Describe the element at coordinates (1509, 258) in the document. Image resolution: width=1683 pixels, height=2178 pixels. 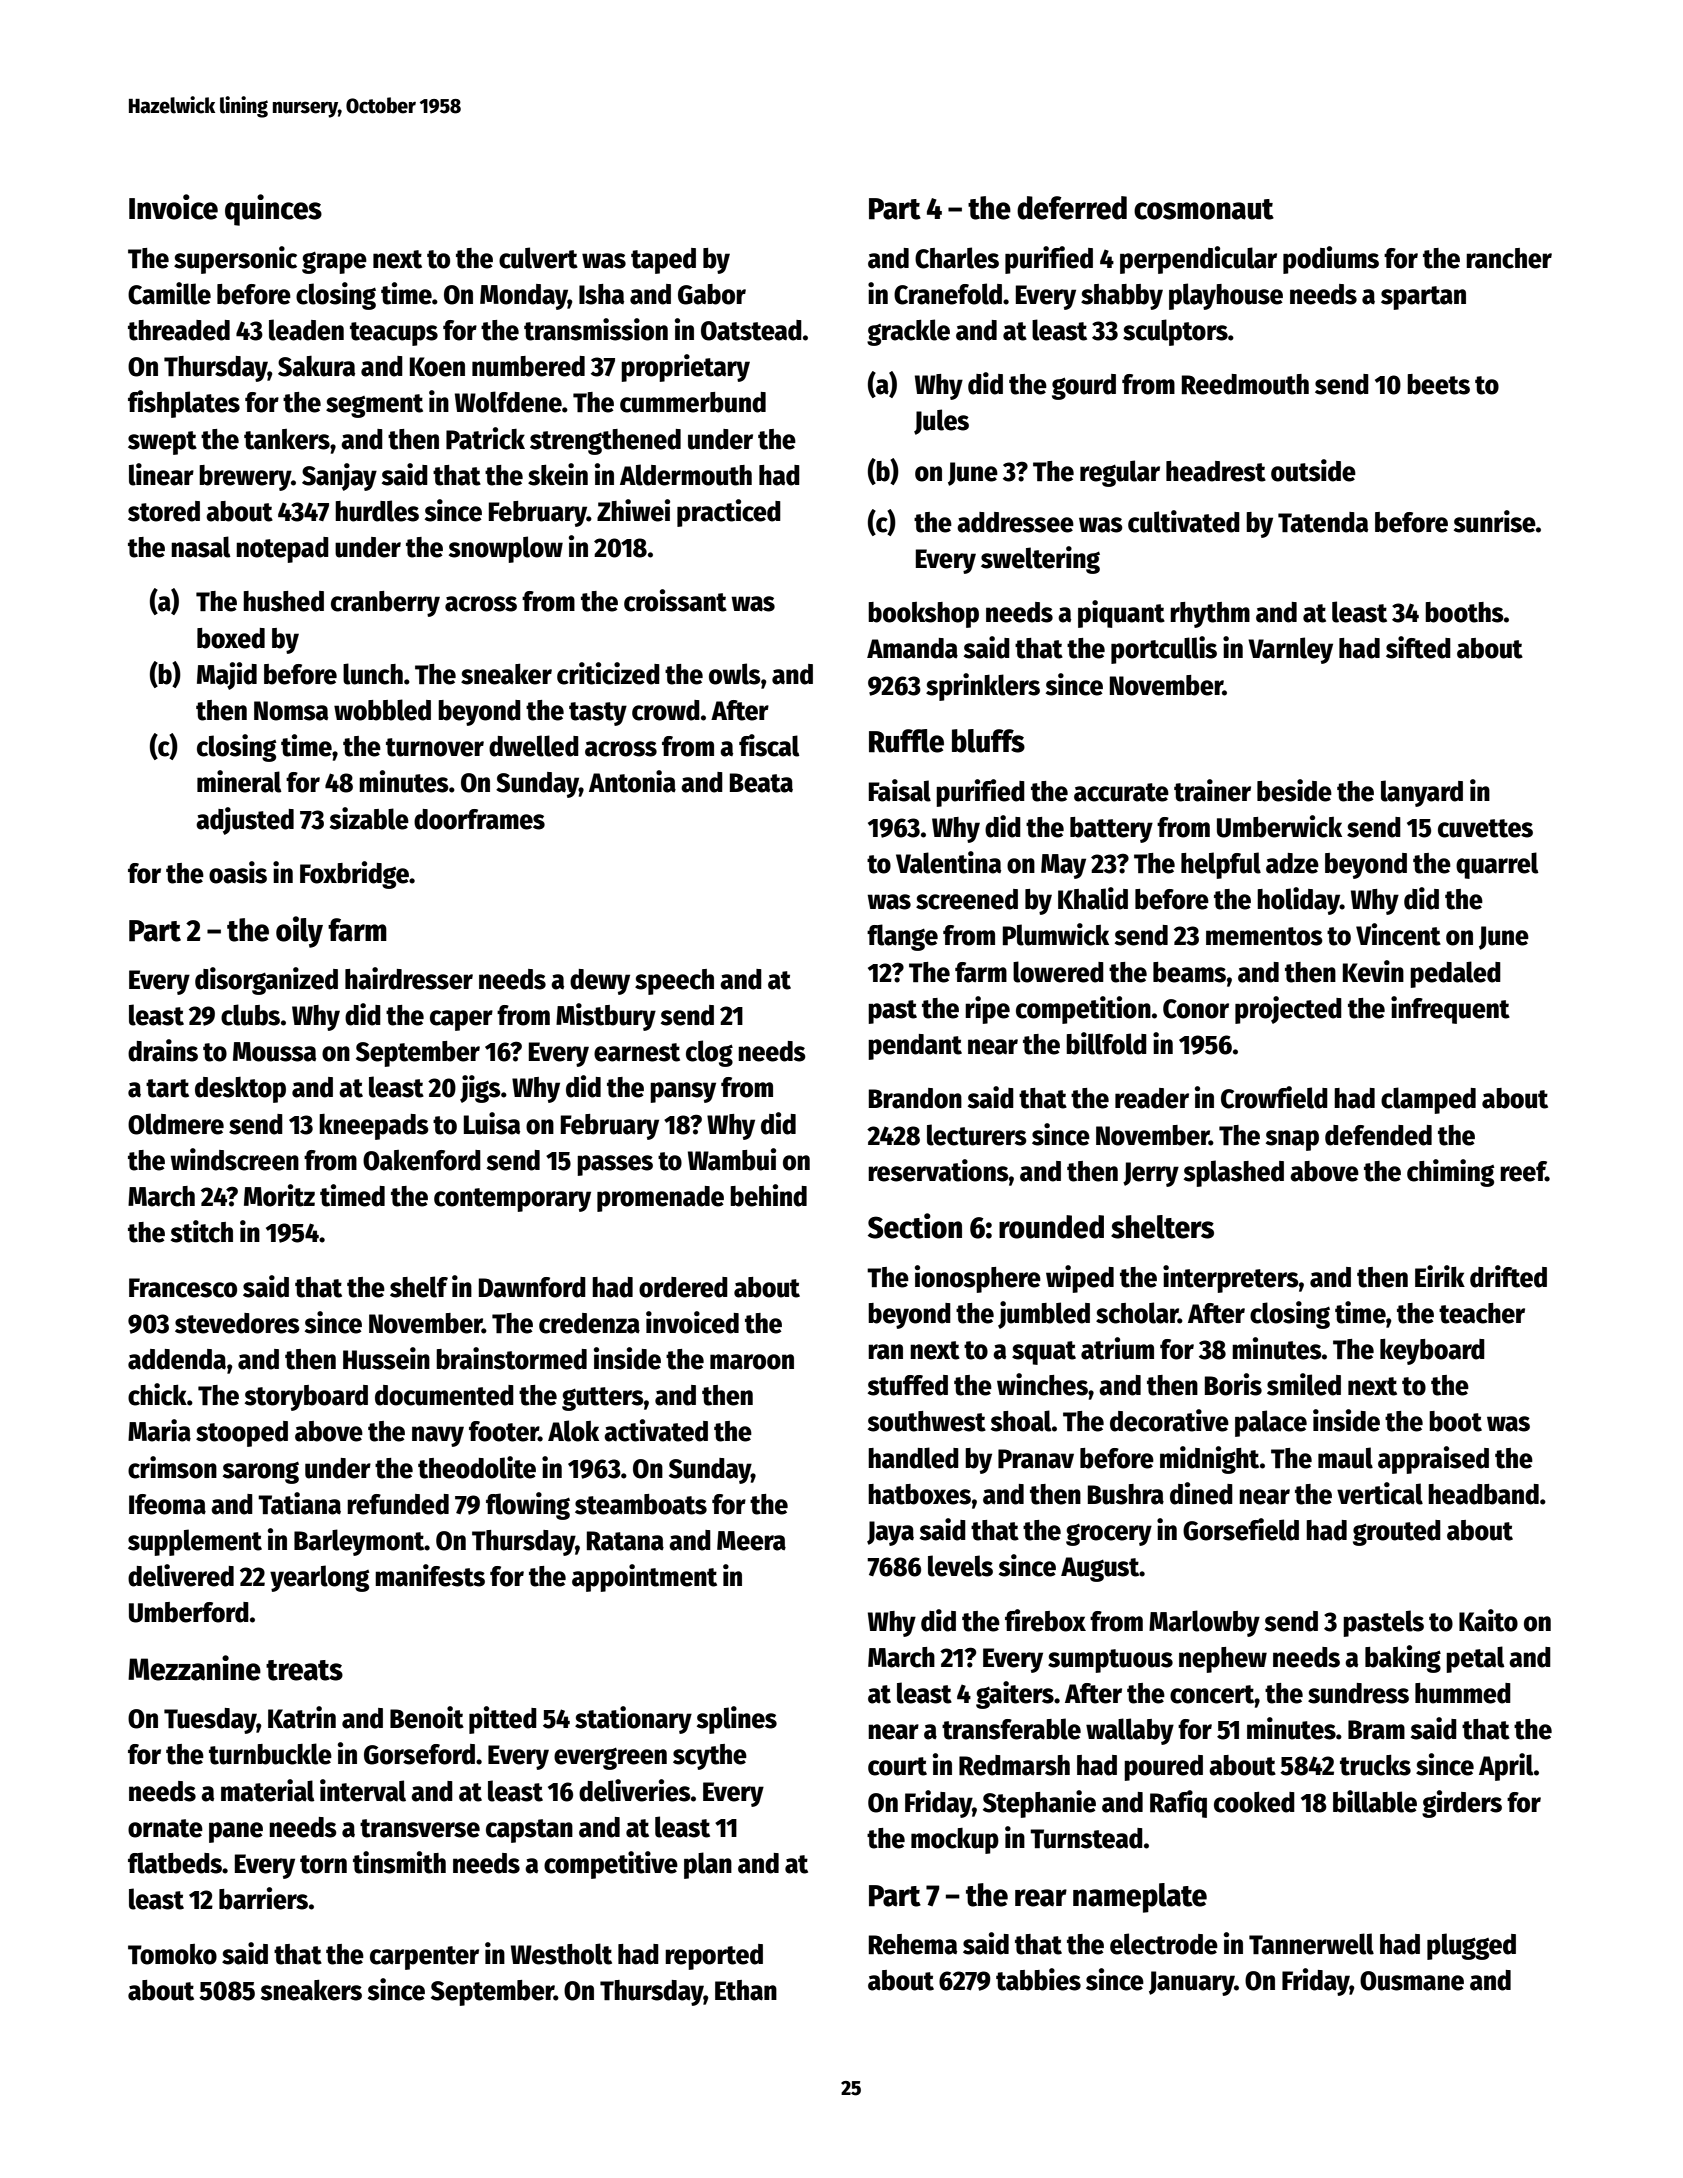
I see `rancher` at that location.
